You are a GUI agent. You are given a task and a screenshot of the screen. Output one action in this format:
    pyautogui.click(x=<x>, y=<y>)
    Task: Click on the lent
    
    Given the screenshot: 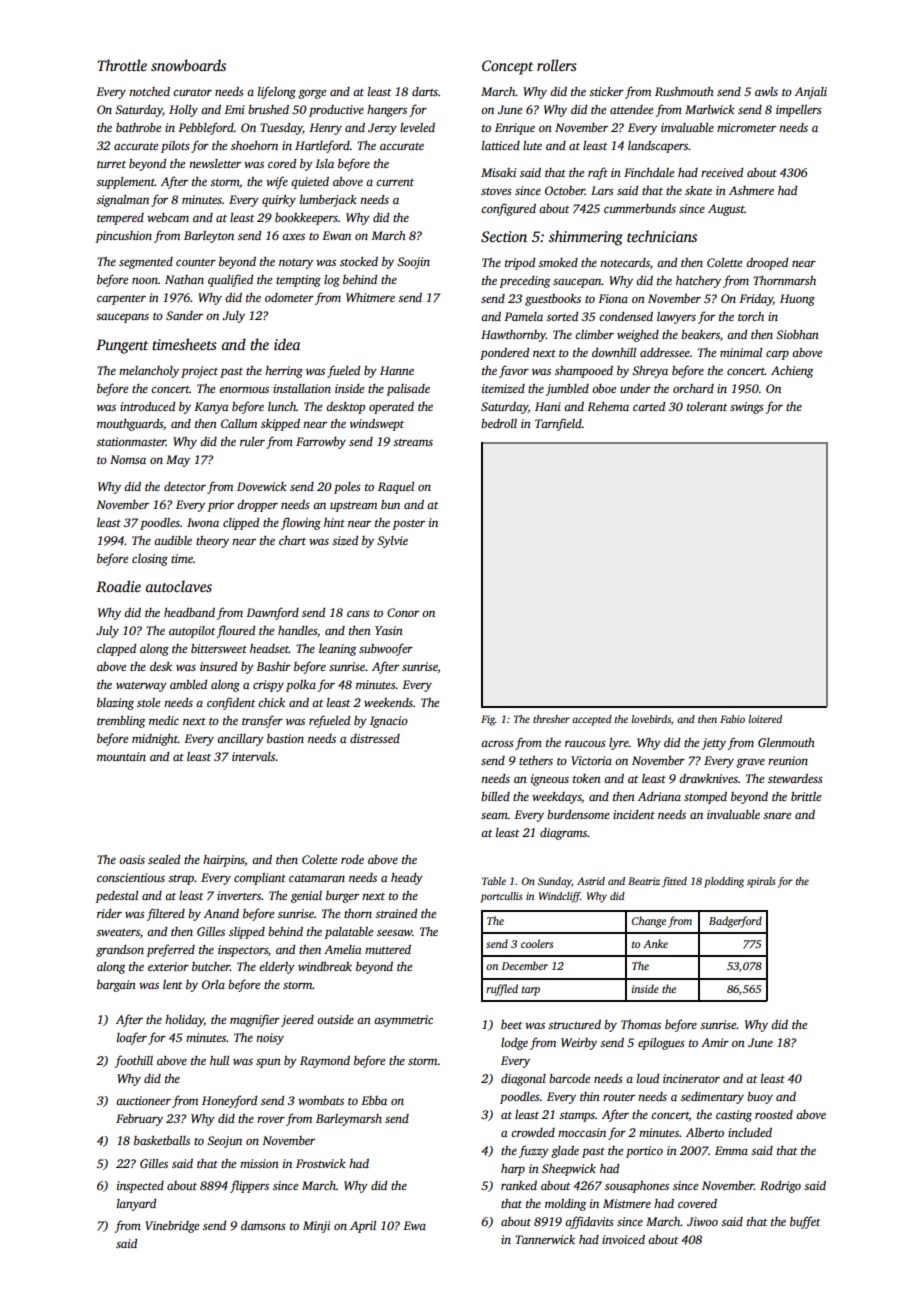 What is the action you would take?
    pyautogui.click(x=172, y=984)
